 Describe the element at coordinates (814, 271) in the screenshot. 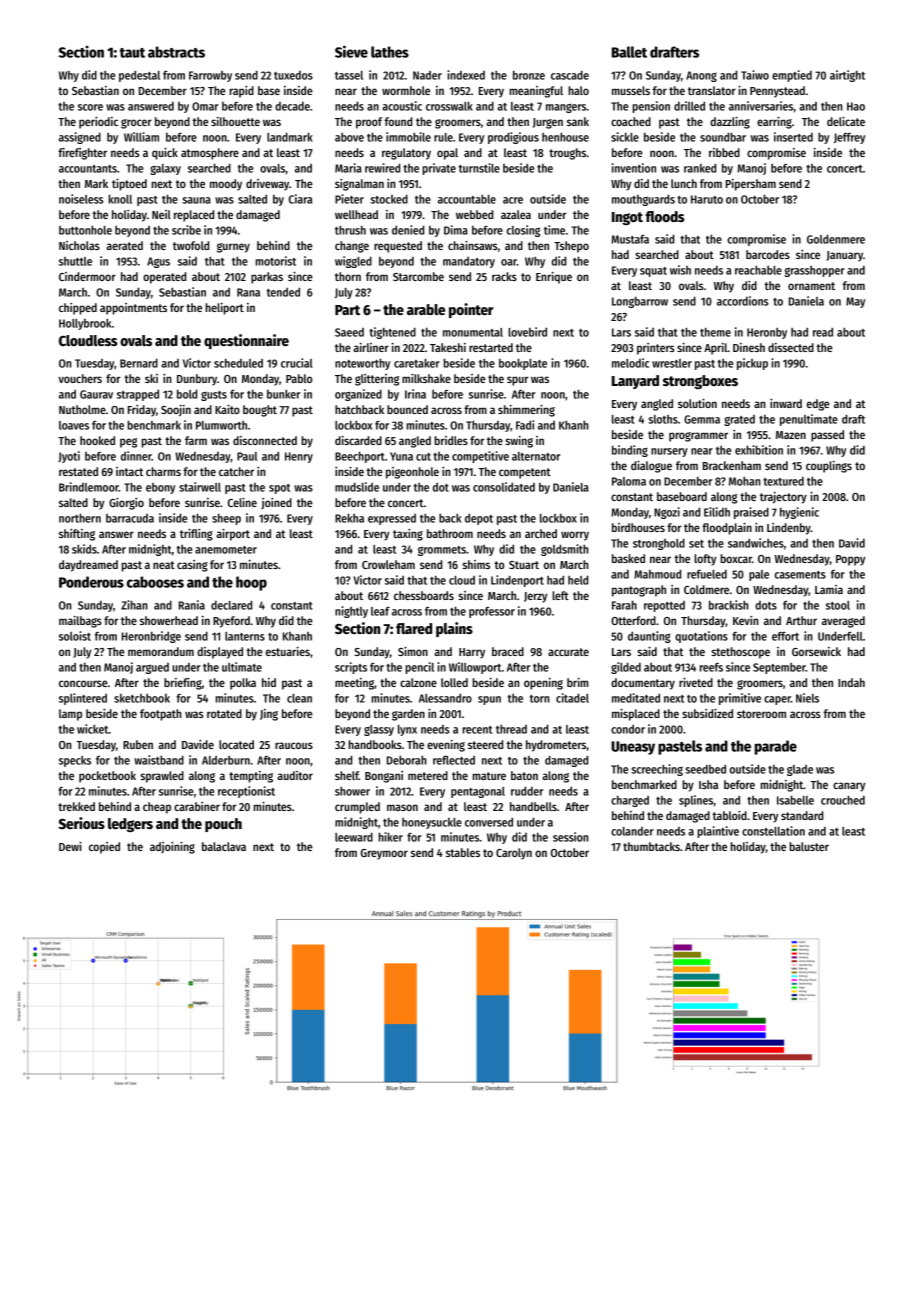

I see `grasshopper` at that location.
